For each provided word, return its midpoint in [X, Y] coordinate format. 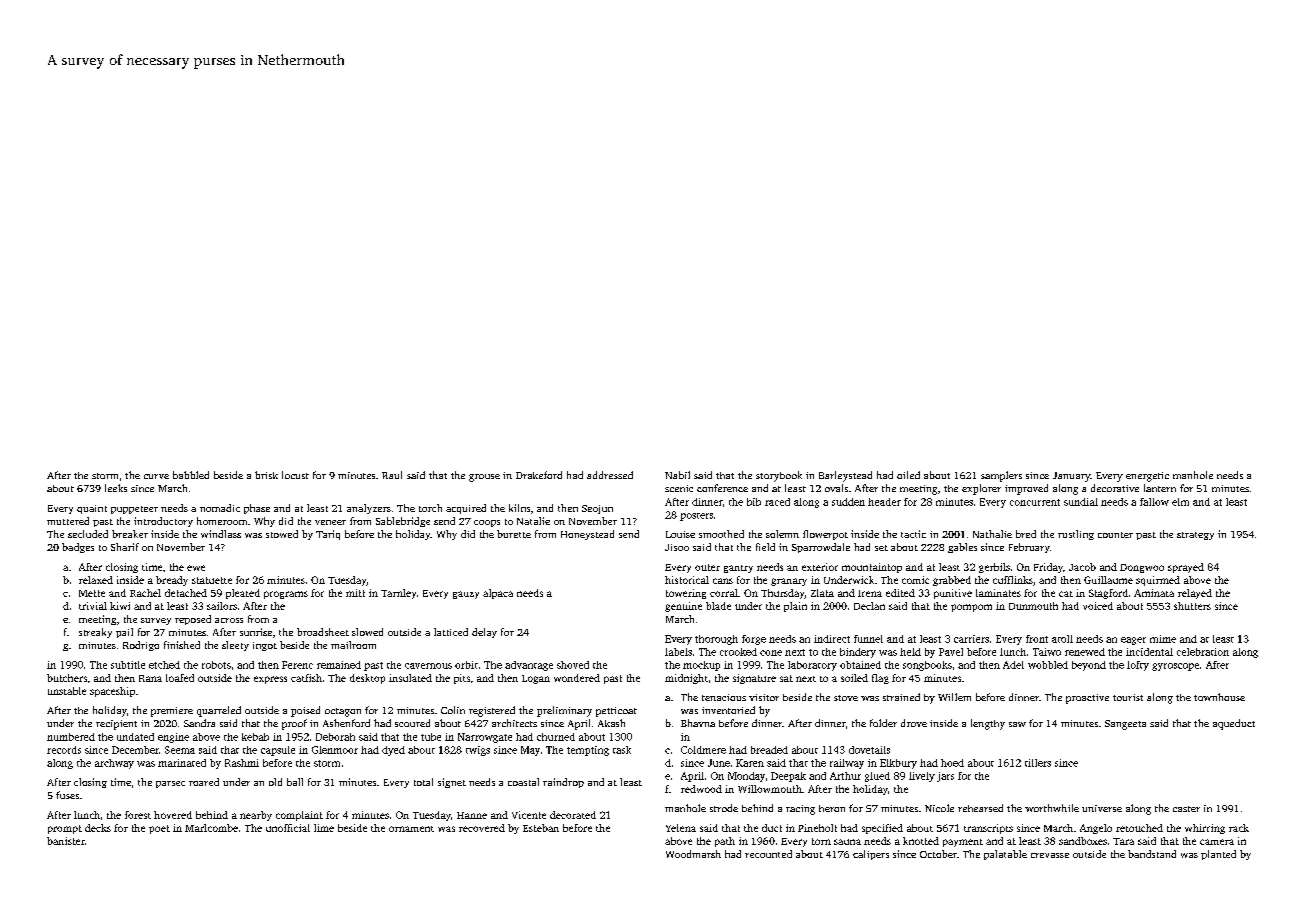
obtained [860, 665]
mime [1163, 639]
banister [66, 841]
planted [1218, 855]
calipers [871, 855]
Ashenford [346, 723]
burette [514, 534]
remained [339, 665]
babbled [191, 475]
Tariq [328, 535]
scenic [679, 488]
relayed [1195, 594]
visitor [764, 697]
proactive [1087, 699]
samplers [1001, 476]
